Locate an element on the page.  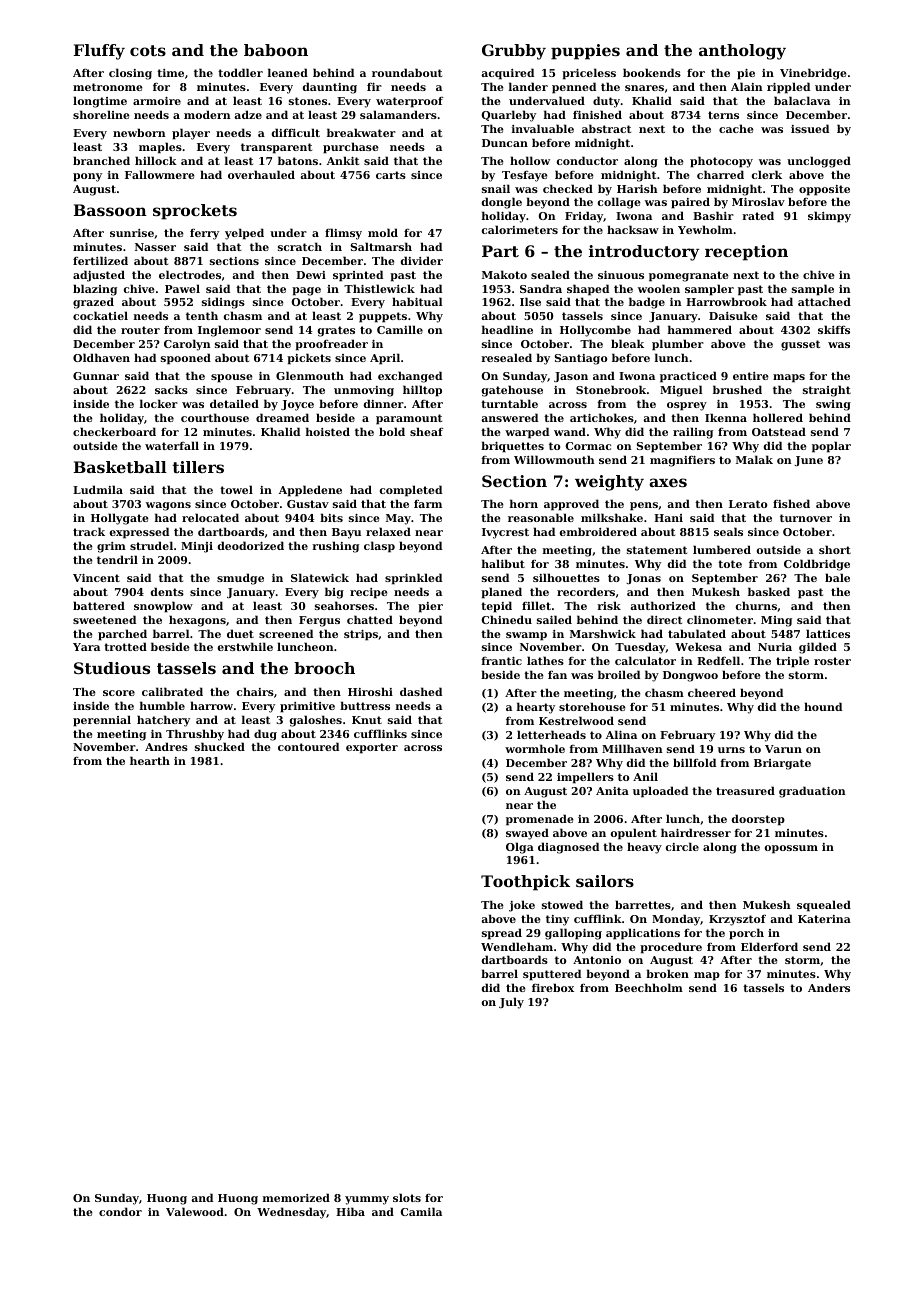
Katerina is located at coordinates (824, 919).
